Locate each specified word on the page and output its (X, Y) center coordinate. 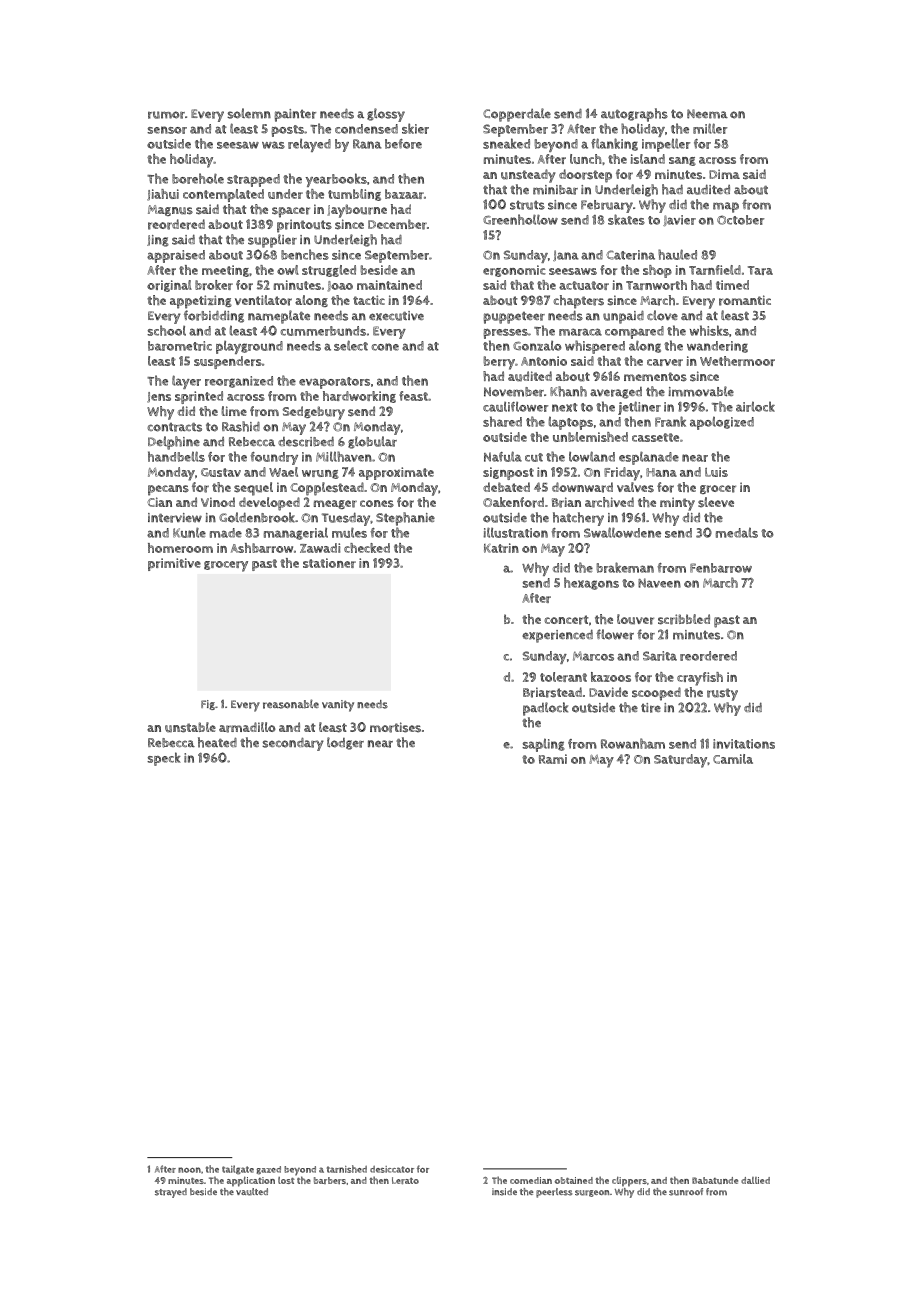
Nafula (503, 456)
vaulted (252, 1192)
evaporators (334, 383)
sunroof (686, 1192)
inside (504, 1192)
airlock (755, 406)
